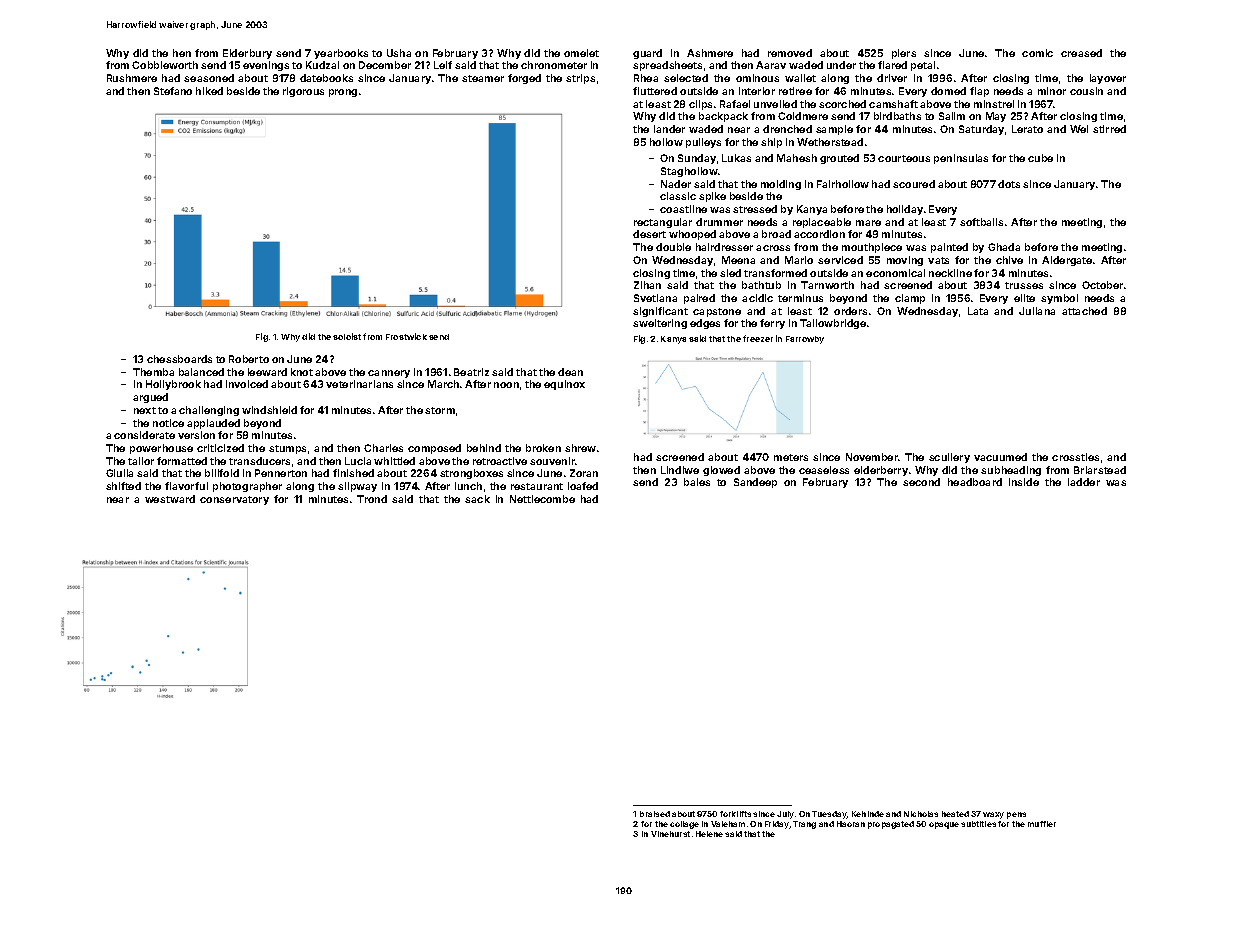  What do you see at coordinates (341, 54) in the screenshot?
I see `yearbooks` at bounding box center [341, 54].
